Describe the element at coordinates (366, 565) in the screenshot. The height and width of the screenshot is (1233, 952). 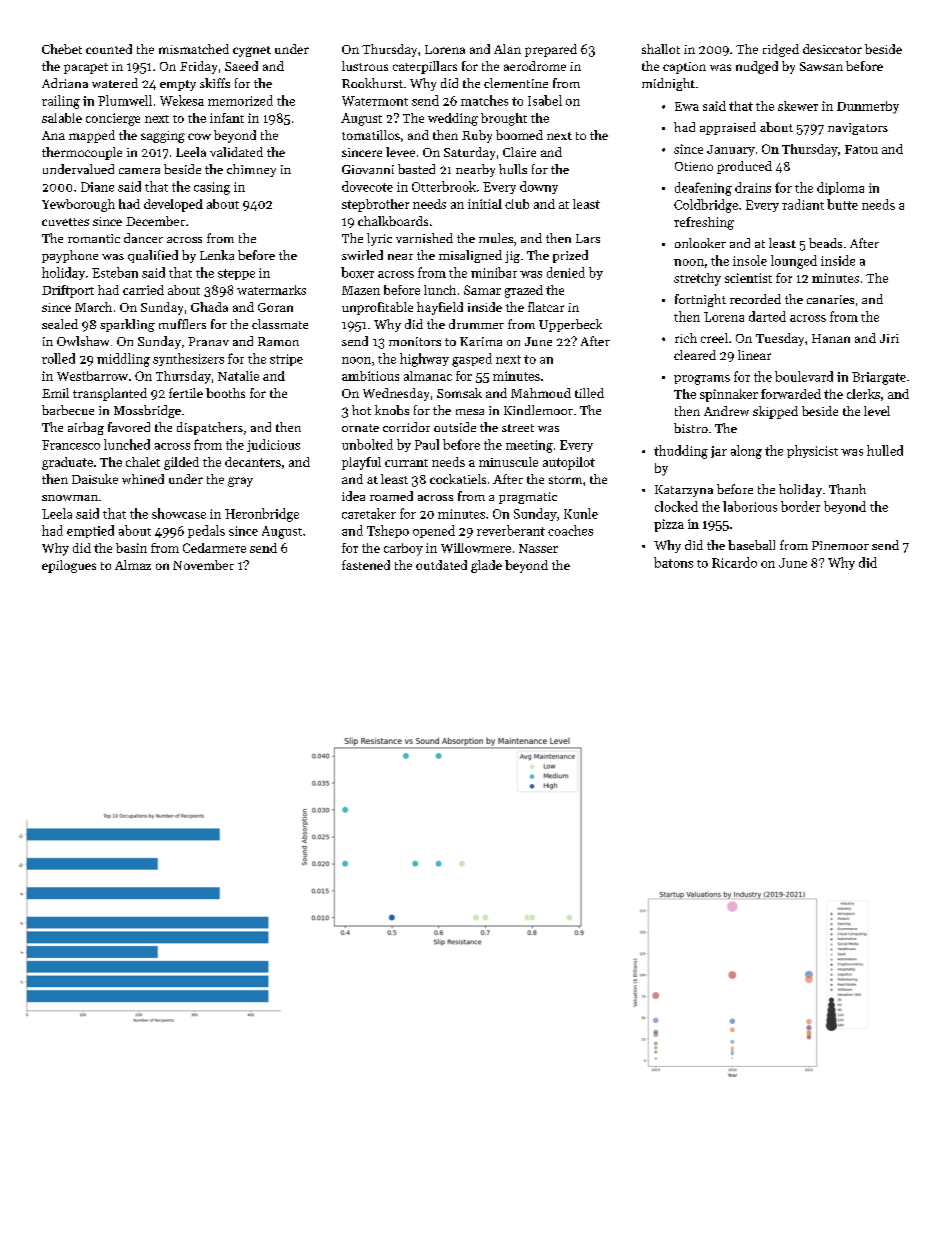
I see `fastened` at that location.
